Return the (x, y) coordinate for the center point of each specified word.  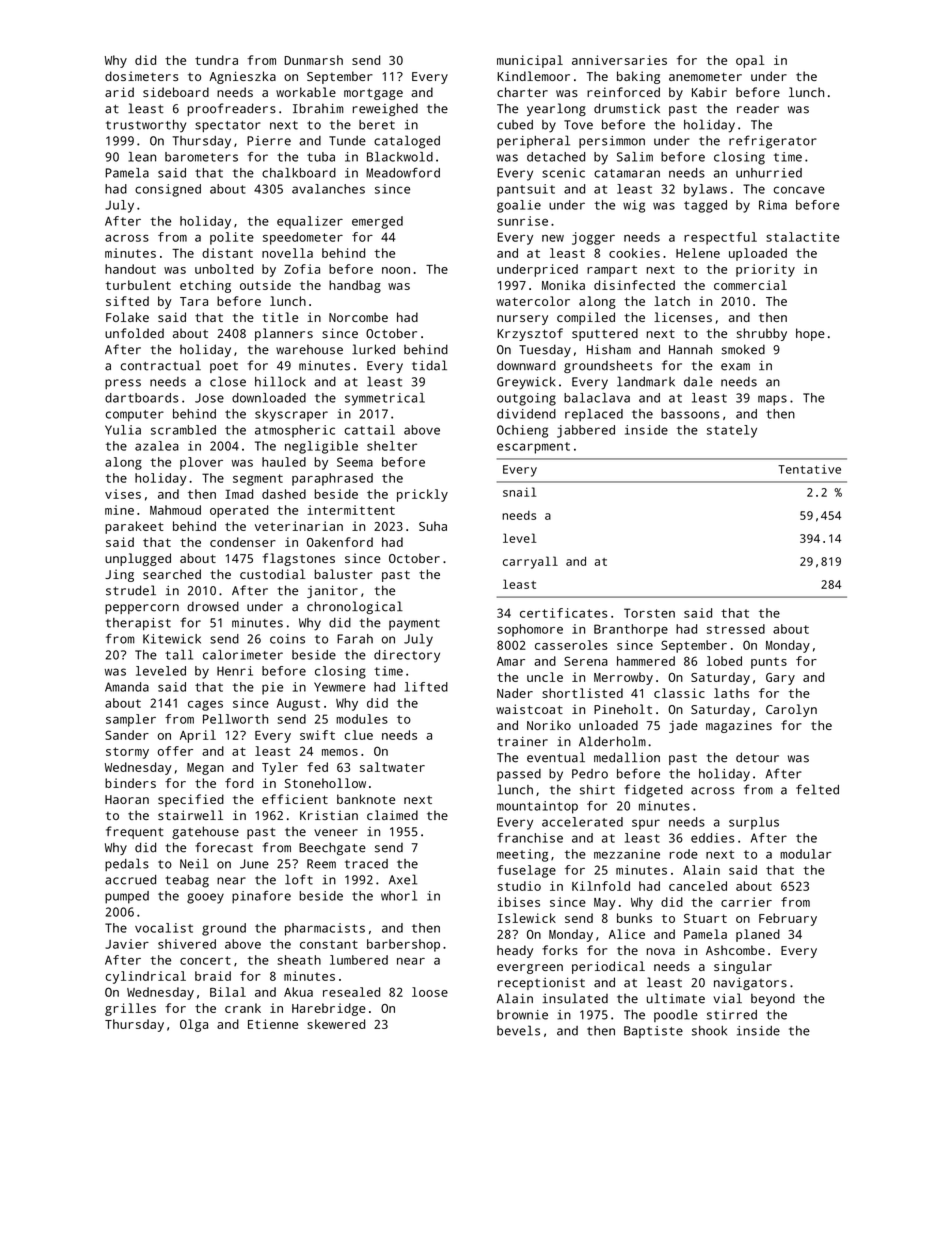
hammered (646, 661)
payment (414, 625)
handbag (355, 286)
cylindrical (145, 977)
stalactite (802, 237)
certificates (563, 613)
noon (396, 270)
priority (765, 270)
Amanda (127, 687)
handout (130, 269)
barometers (201, 157)
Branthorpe (631, 630)
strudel (131, 590)
